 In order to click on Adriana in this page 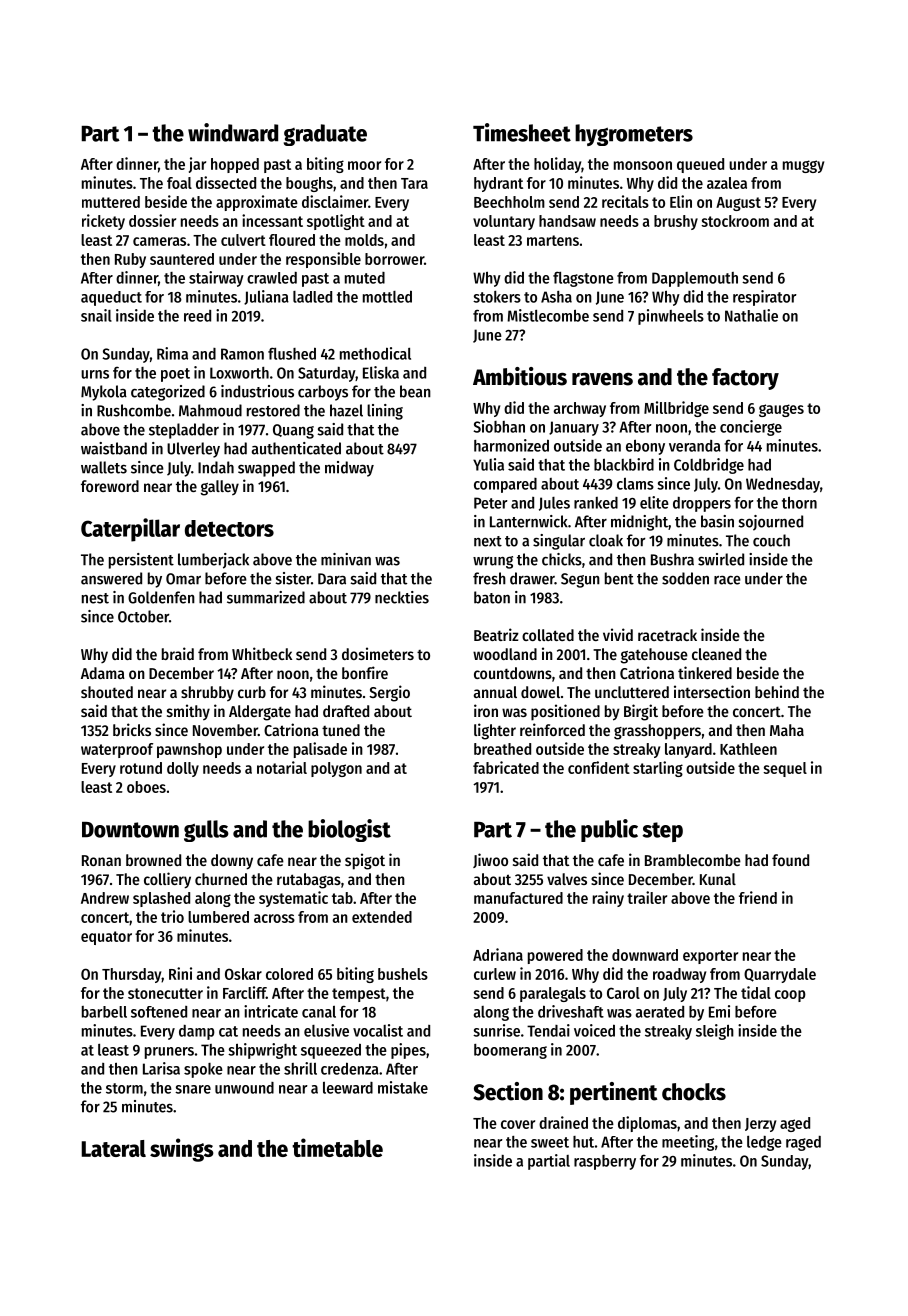, I will do `click(498, 954)`.
